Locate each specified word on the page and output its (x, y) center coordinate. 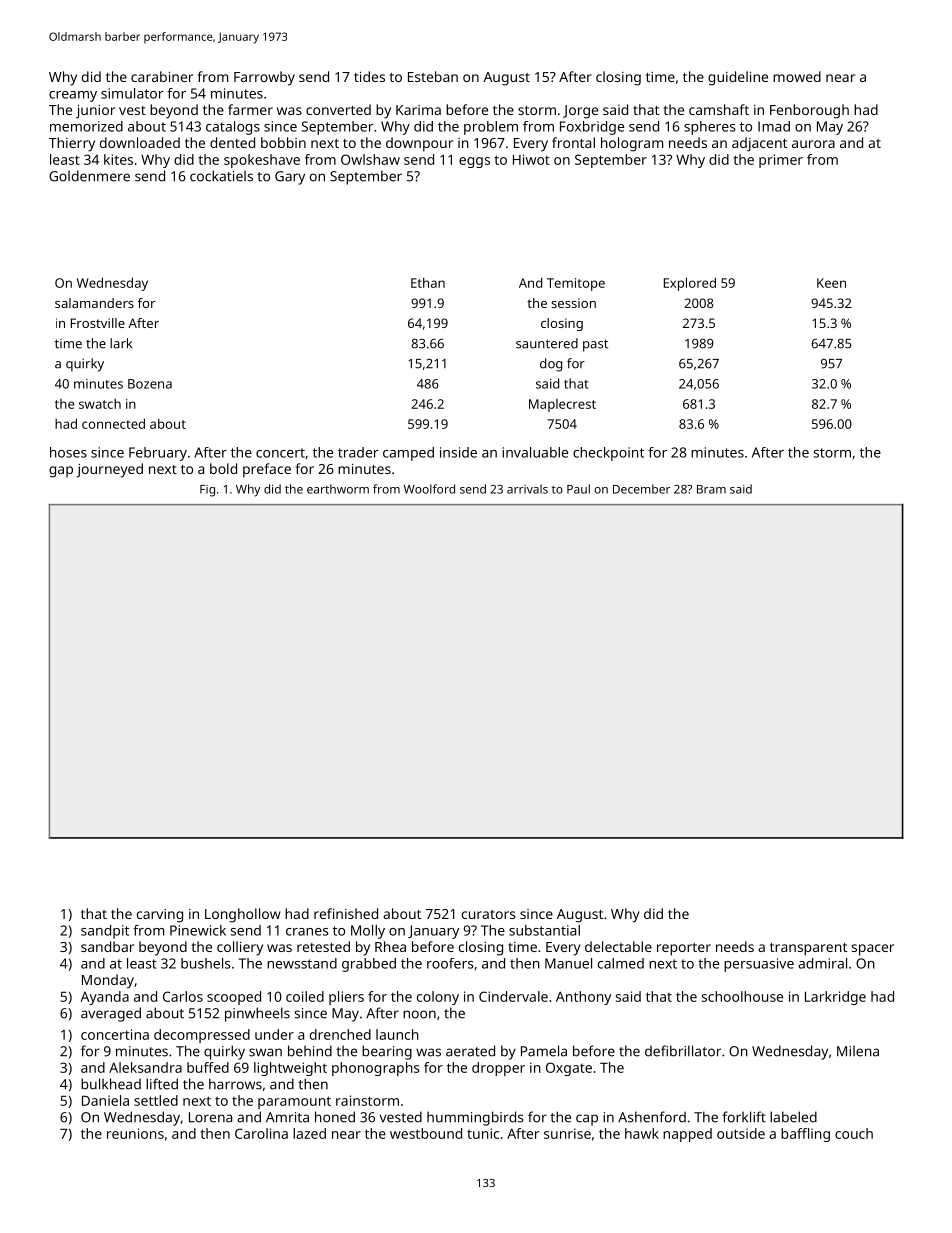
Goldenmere (89, 176)
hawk (642, 1133)
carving (160, 916)
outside (741, 1133)
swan (265, 1052)
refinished (346, 913)
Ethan (428, 283)
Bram (711, 489)
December (641, 489)
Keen (831, 283)
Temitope (576, 284)
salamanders (94, 303)
